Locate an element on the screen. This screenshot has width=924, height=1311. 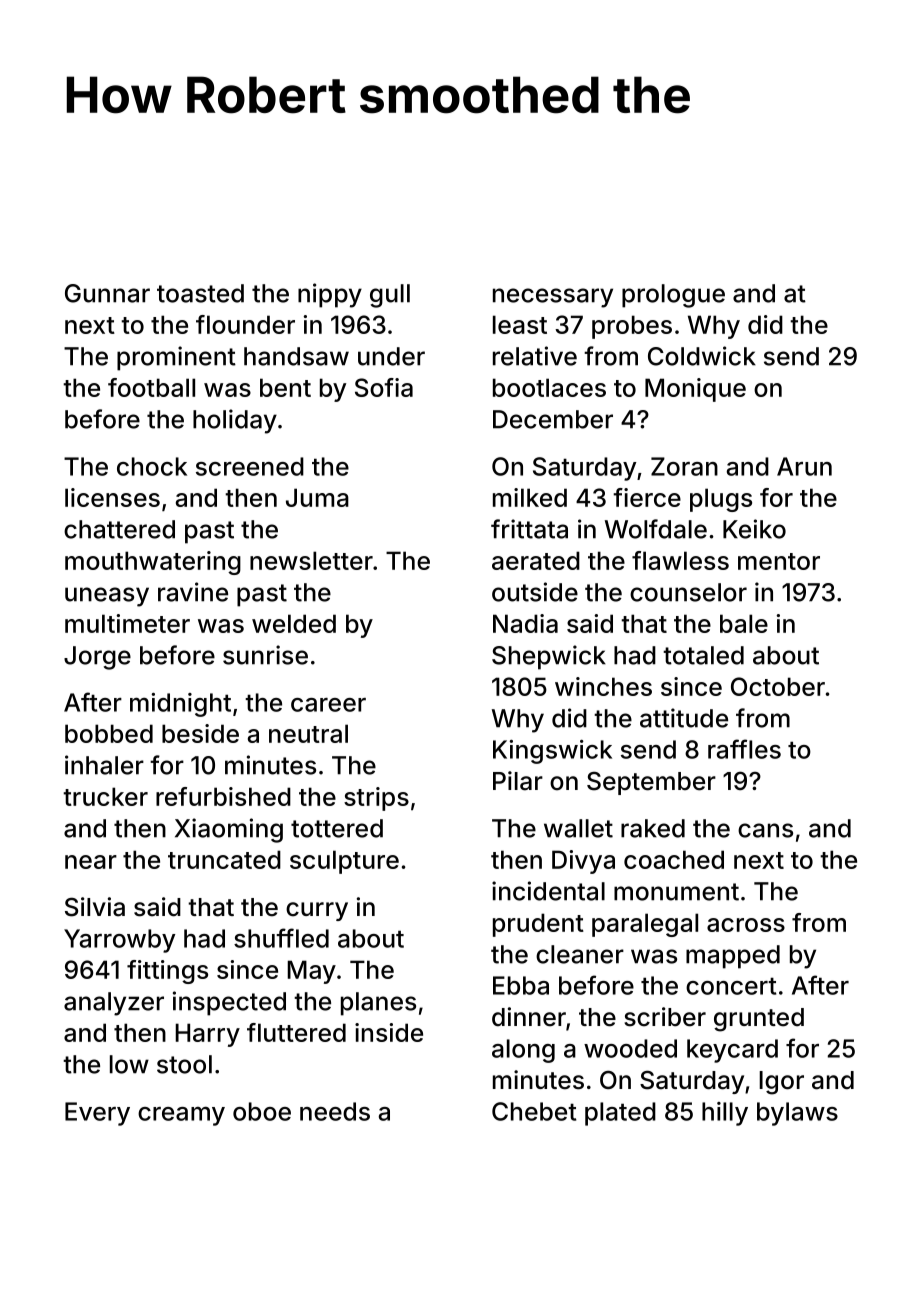
needs is located at coordinates (335, 1111).
